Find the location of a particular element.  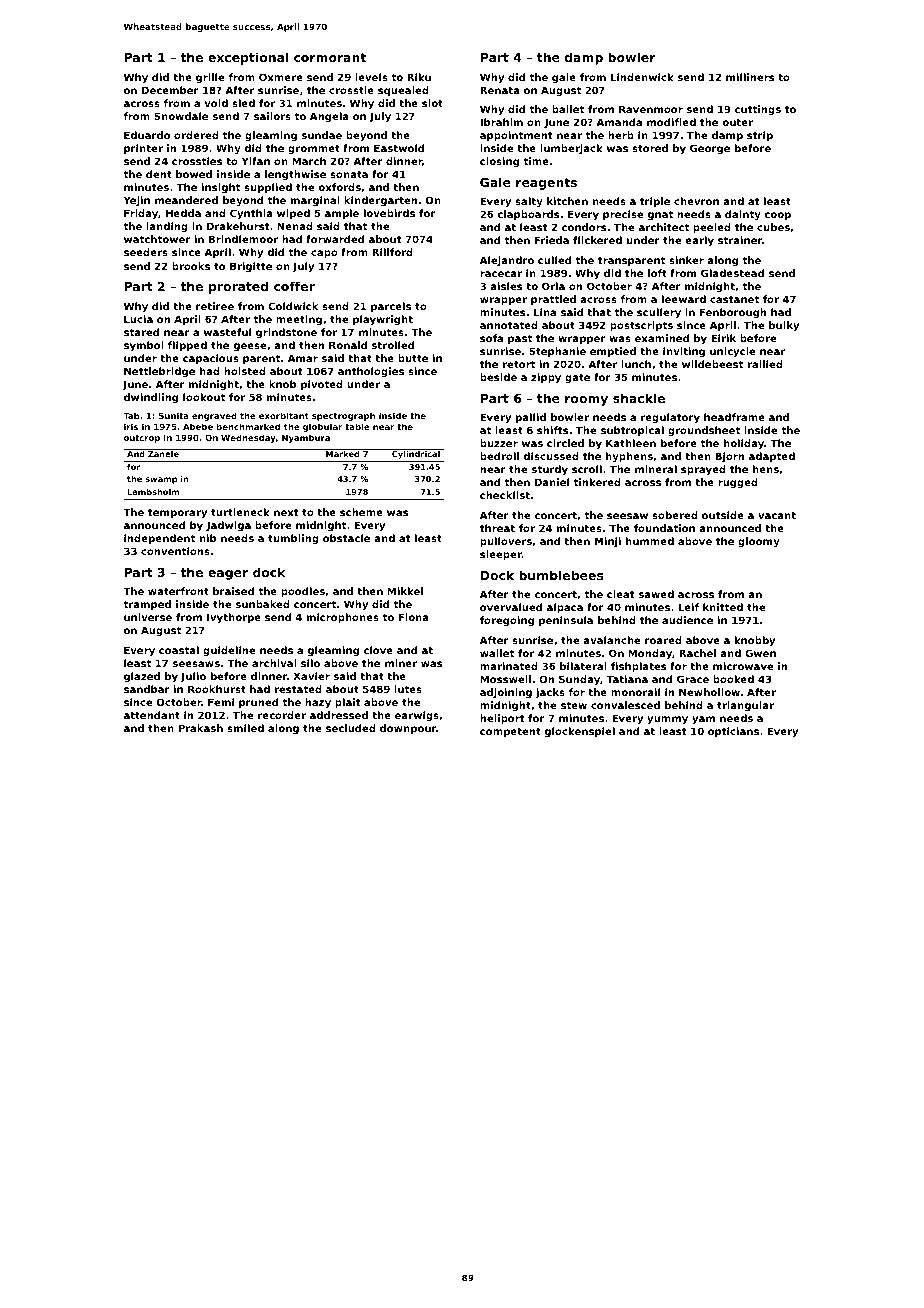

tinkered is located at coordinates (597, 482).
